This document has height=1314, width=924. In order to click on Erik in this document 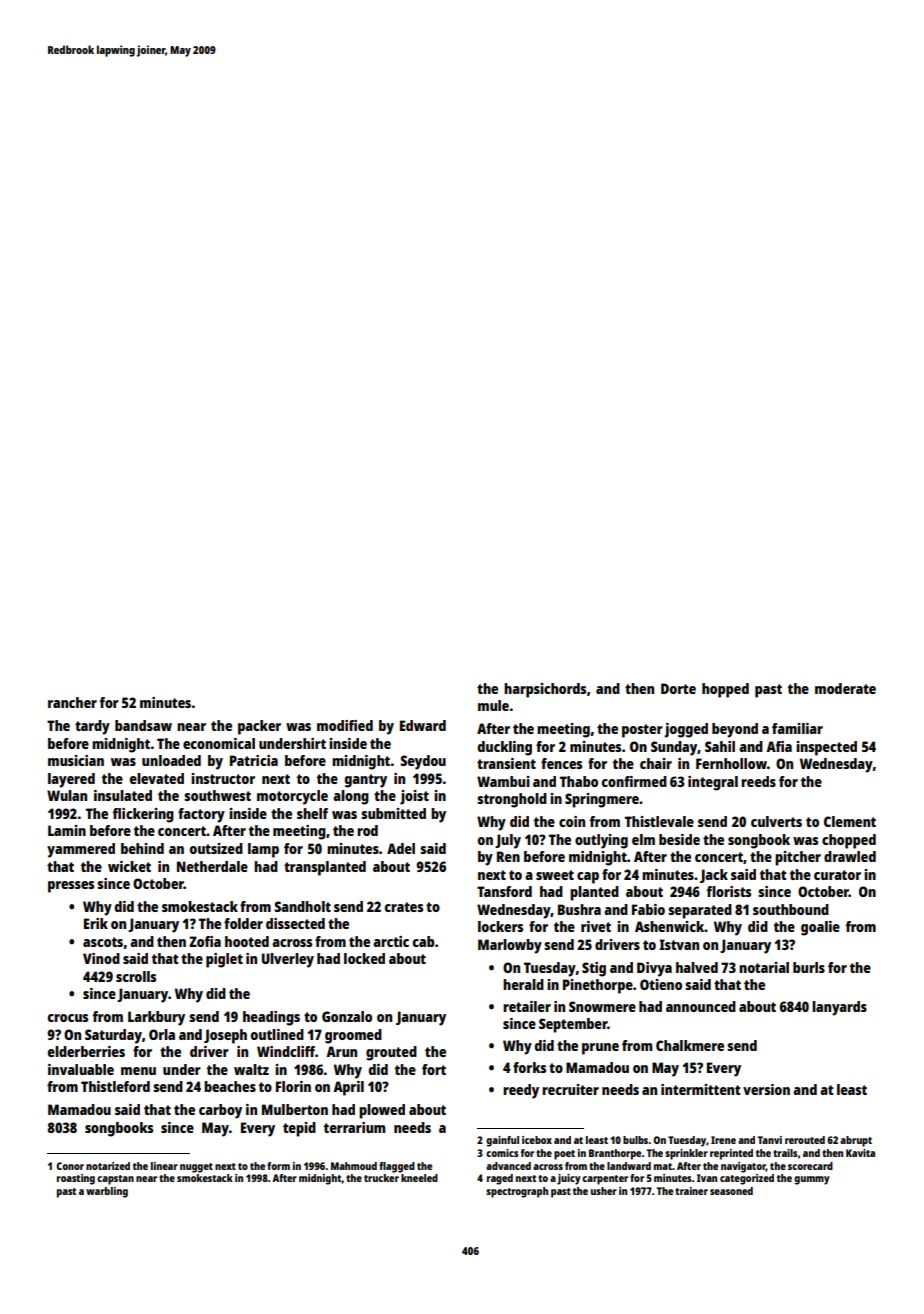, I will do `click(96, 923)`.
